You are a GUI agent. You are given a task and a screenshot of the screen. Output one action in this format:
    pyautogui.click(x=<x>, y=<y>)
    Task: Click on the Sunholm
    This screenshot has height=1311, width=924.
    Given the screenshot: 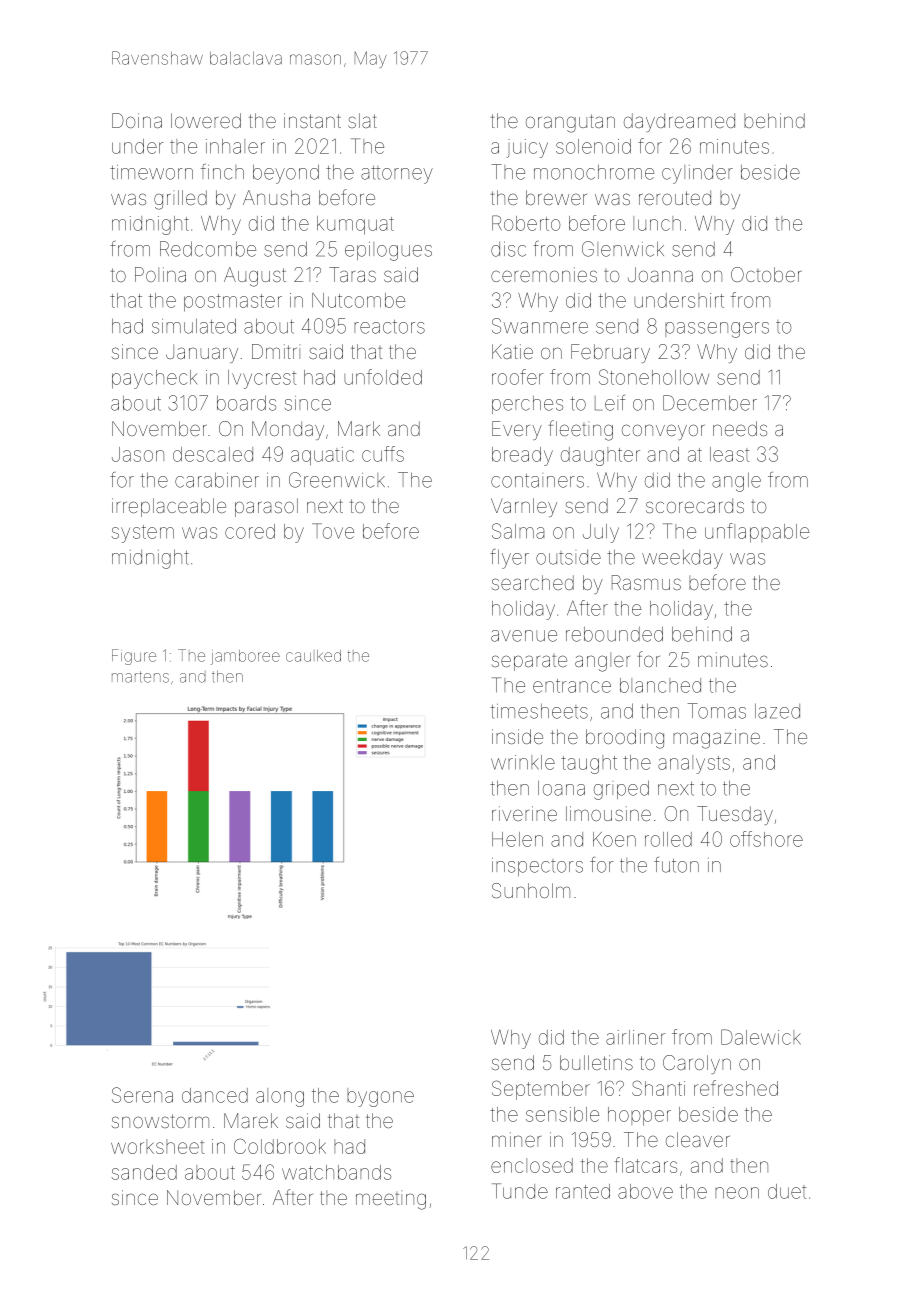 What is the action you would take?
    pyautogui.click(x=531, y=890)
